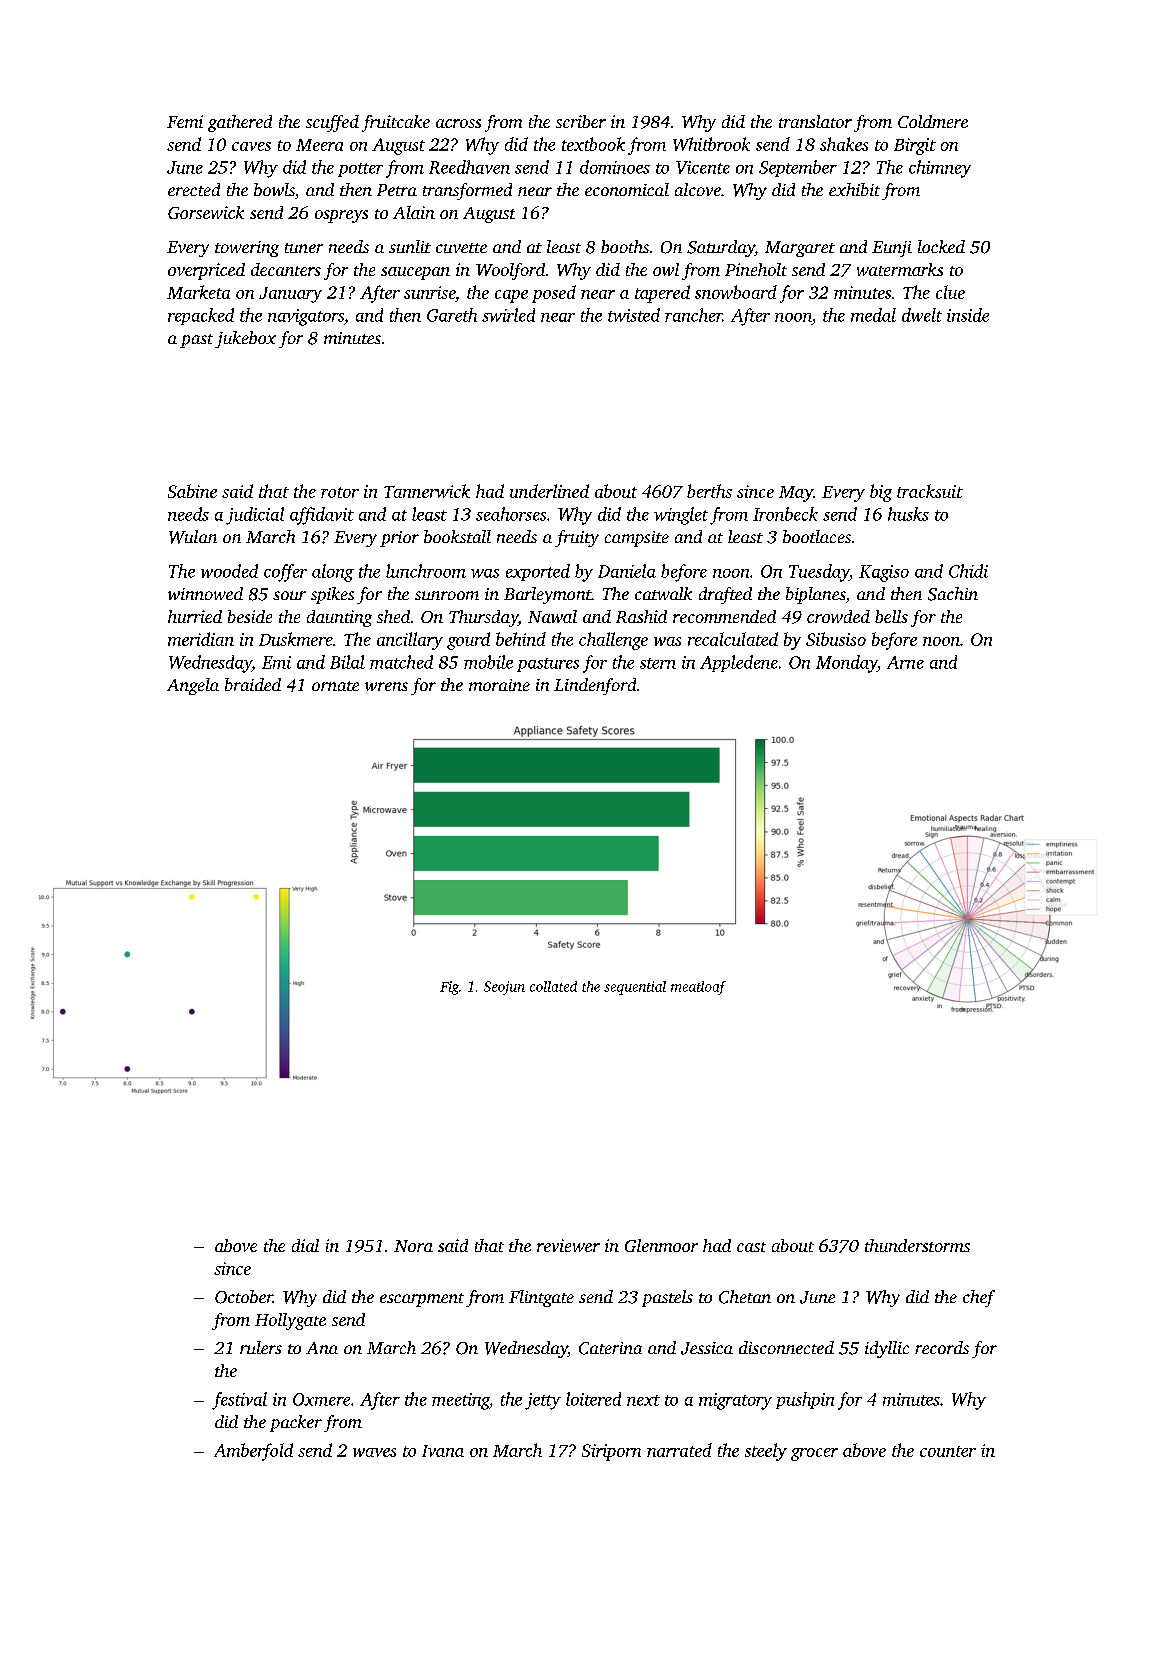 This image has width=1165, height=1654. Describe the element at coordinates (756, 269) in the image. I see `Pineholt` at that location.
